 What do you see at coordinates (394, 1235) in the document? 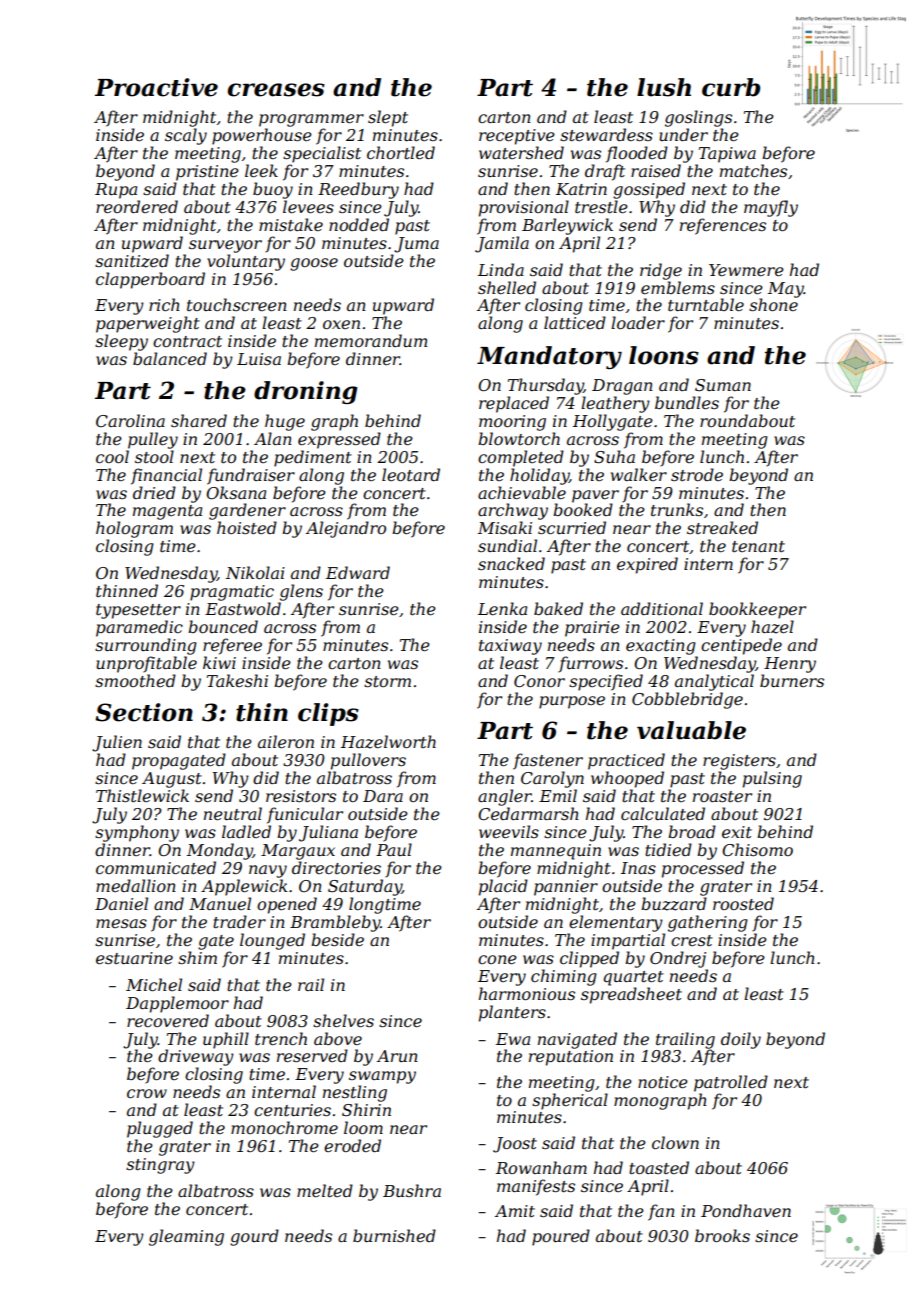
I see `burnished` at bounding box center [394, 1235].
